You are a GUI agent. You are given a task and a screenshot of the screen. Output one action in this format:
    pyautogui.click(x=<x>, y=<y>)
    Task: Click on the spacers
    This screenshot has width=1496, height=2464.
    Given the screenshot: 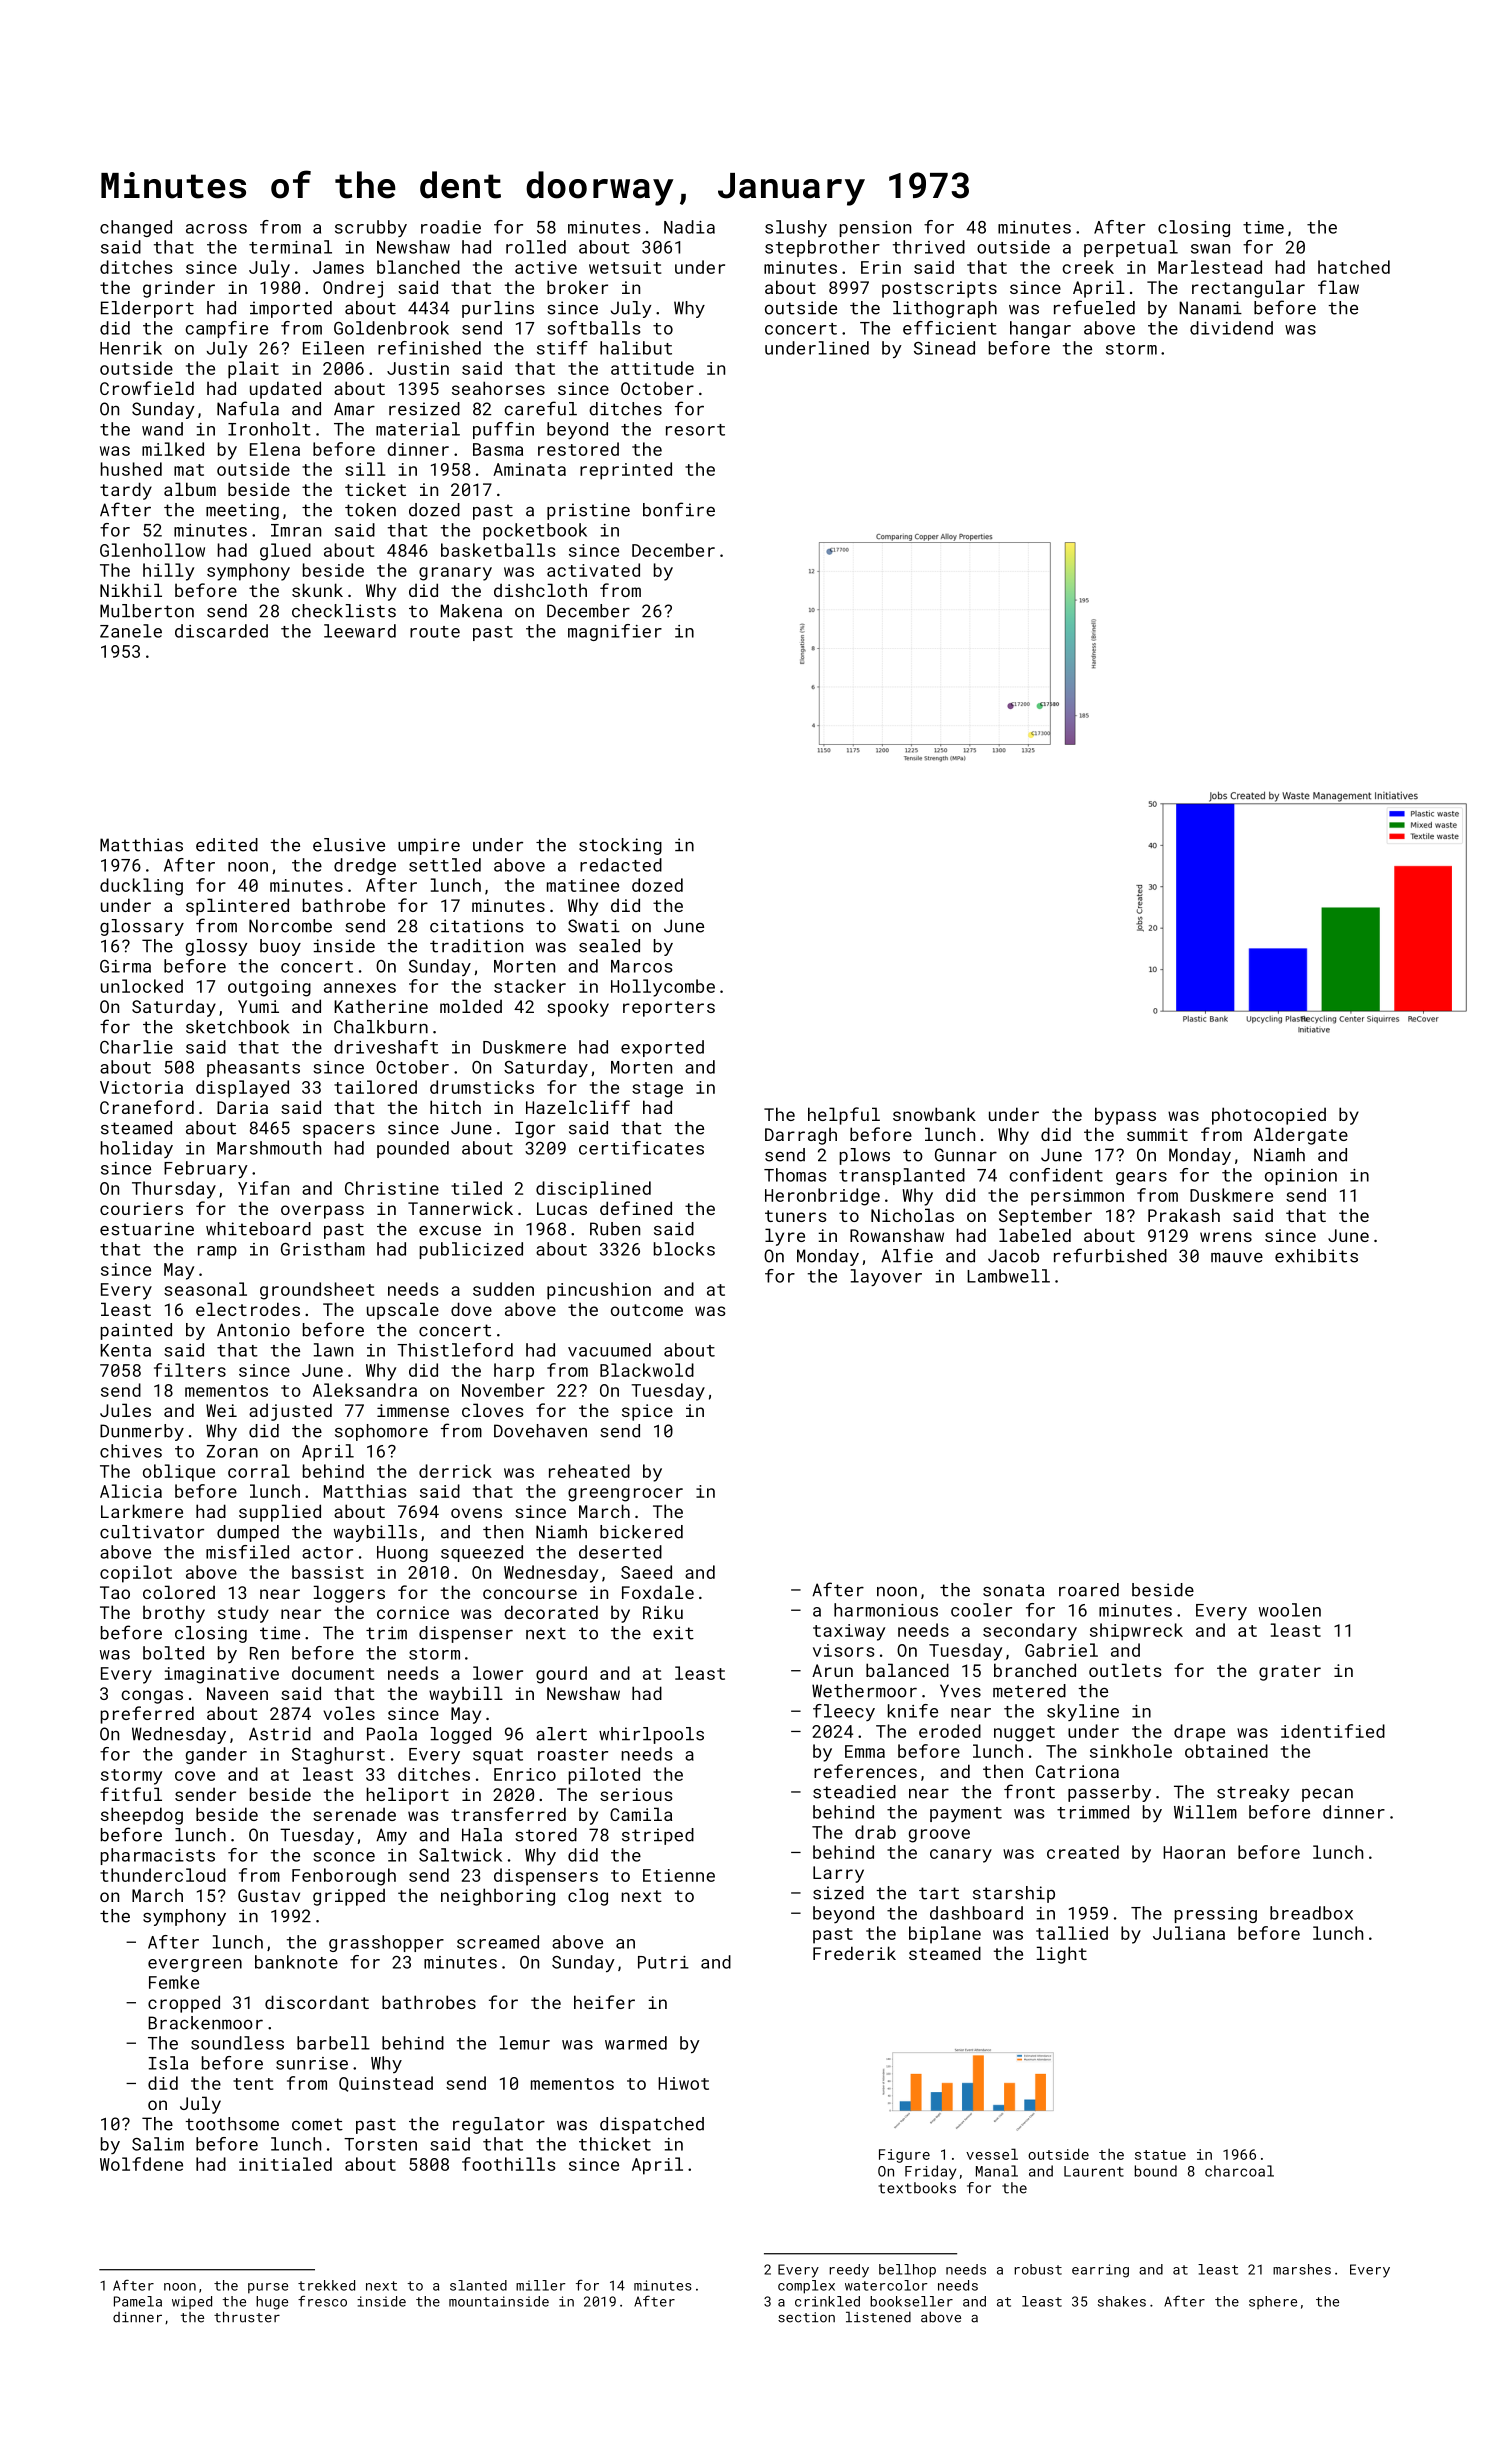 What is the action you would take?
    pyautogui.click(x=339, y=1131)
